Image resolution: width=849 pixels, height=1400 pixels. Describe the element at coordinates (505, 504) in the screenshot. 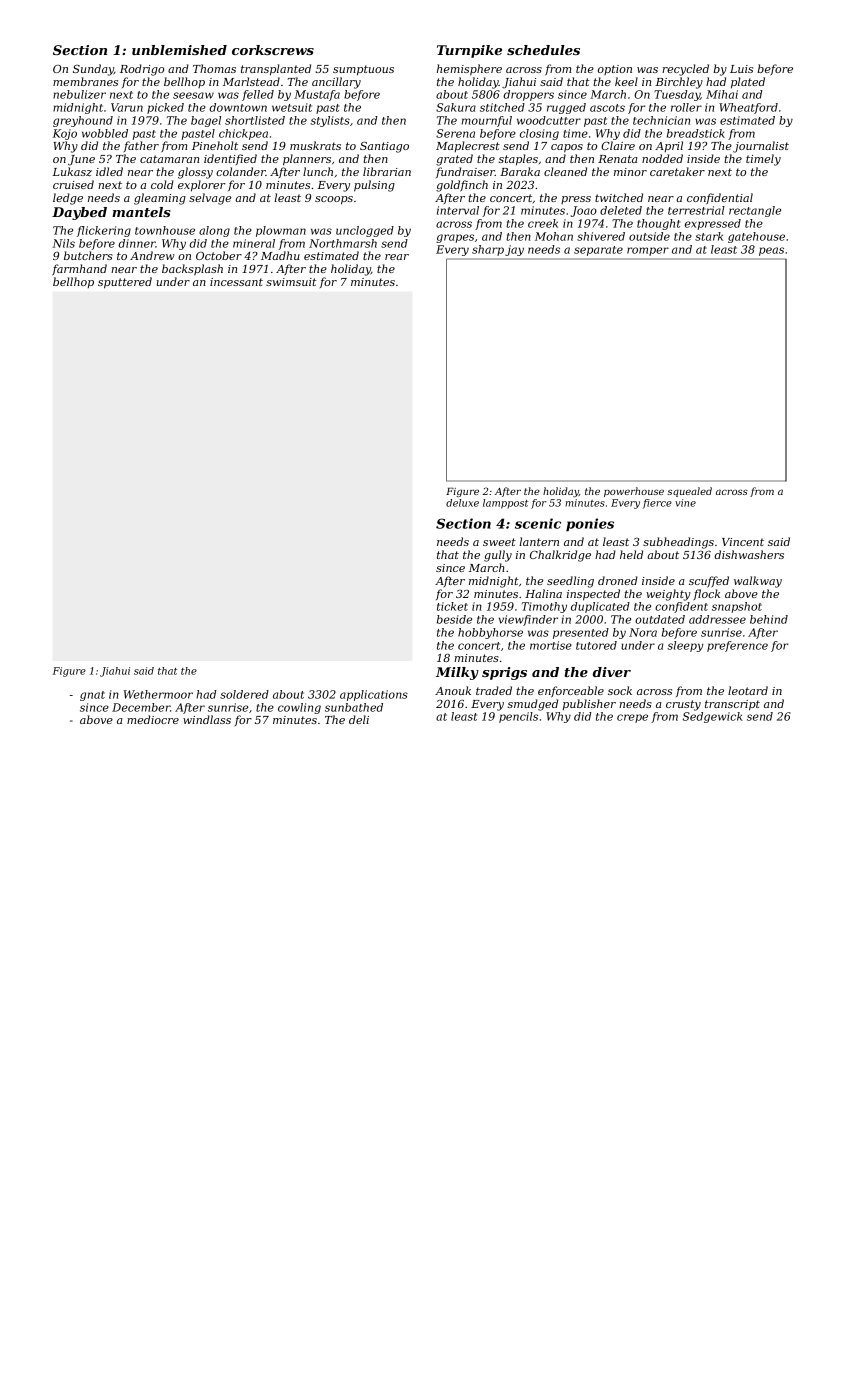

I see `lamppost` at that location.
